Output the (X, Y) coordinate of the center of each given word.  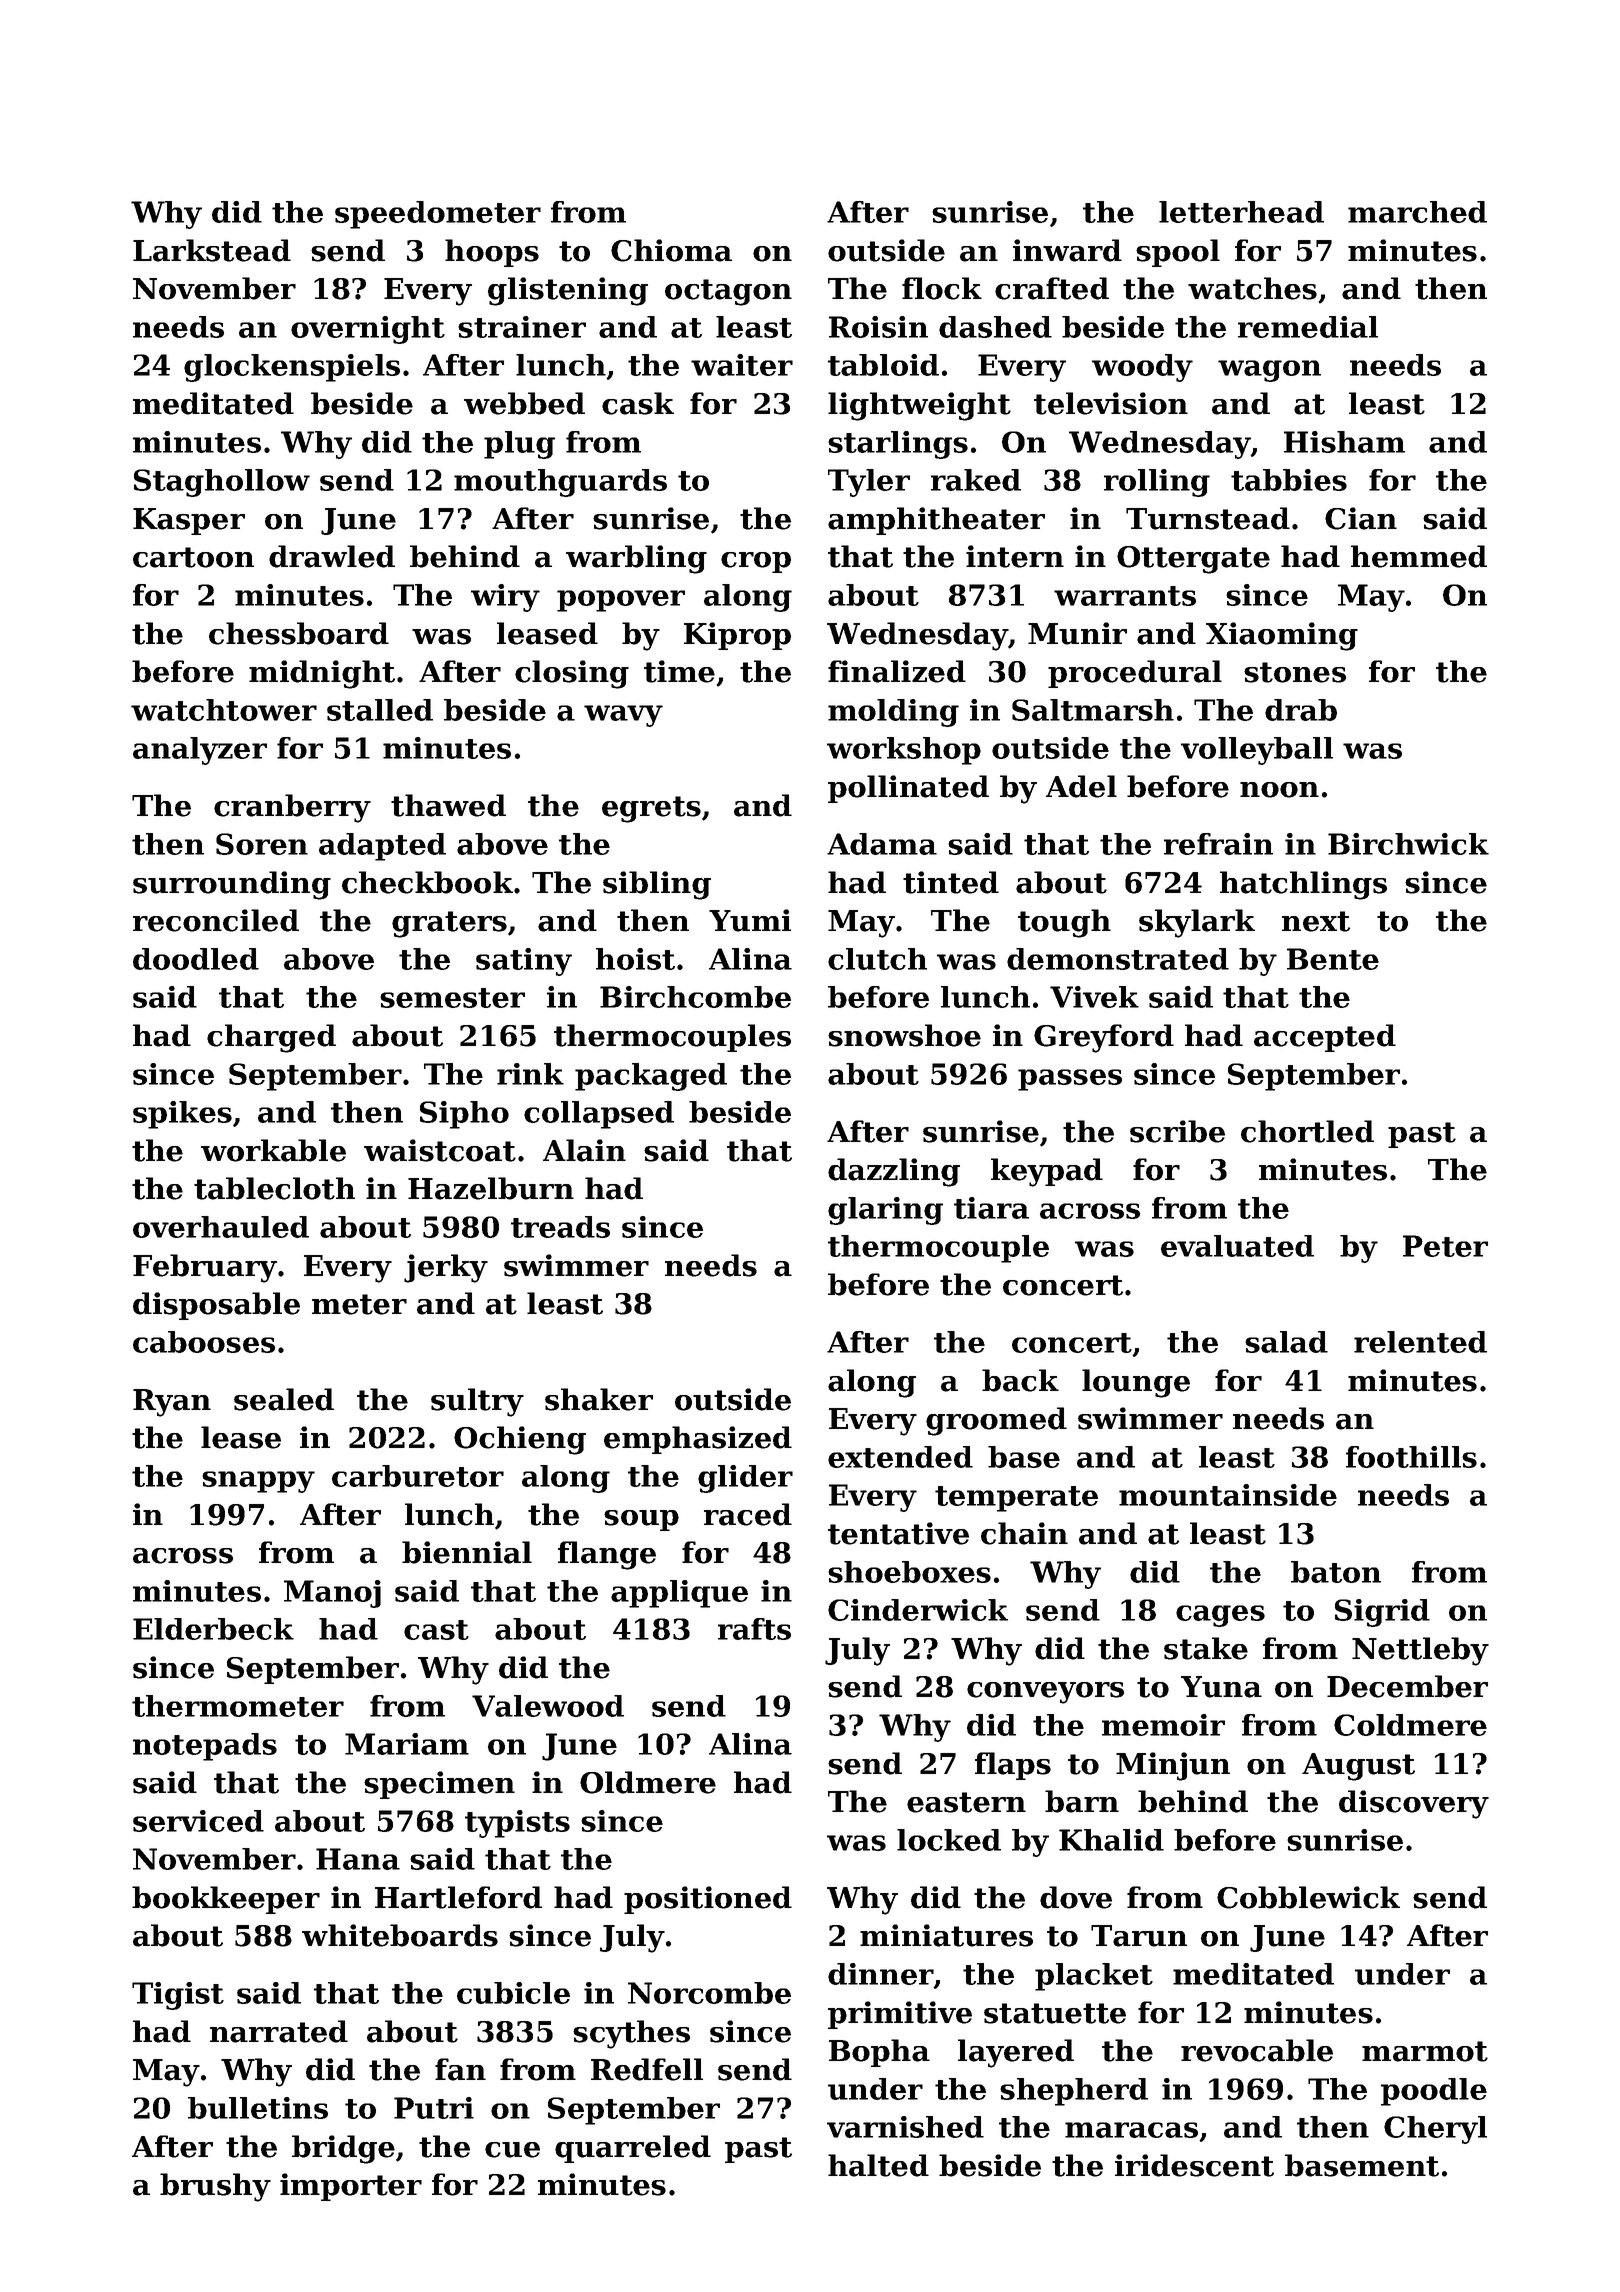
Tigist (178, 1996)
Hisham (1344, 442)
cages (1220, 1616)
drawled (332, 556)
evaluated (1237, 1246)
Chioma (671, 250)
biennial (467, 1552)
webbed (524, 403)
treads (560, 1227)
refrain (1218, 844)
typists (517, 1824)
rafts (754, 1629)
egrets (651, 809)
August (1358, 1767)
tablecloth (274, 1188)
